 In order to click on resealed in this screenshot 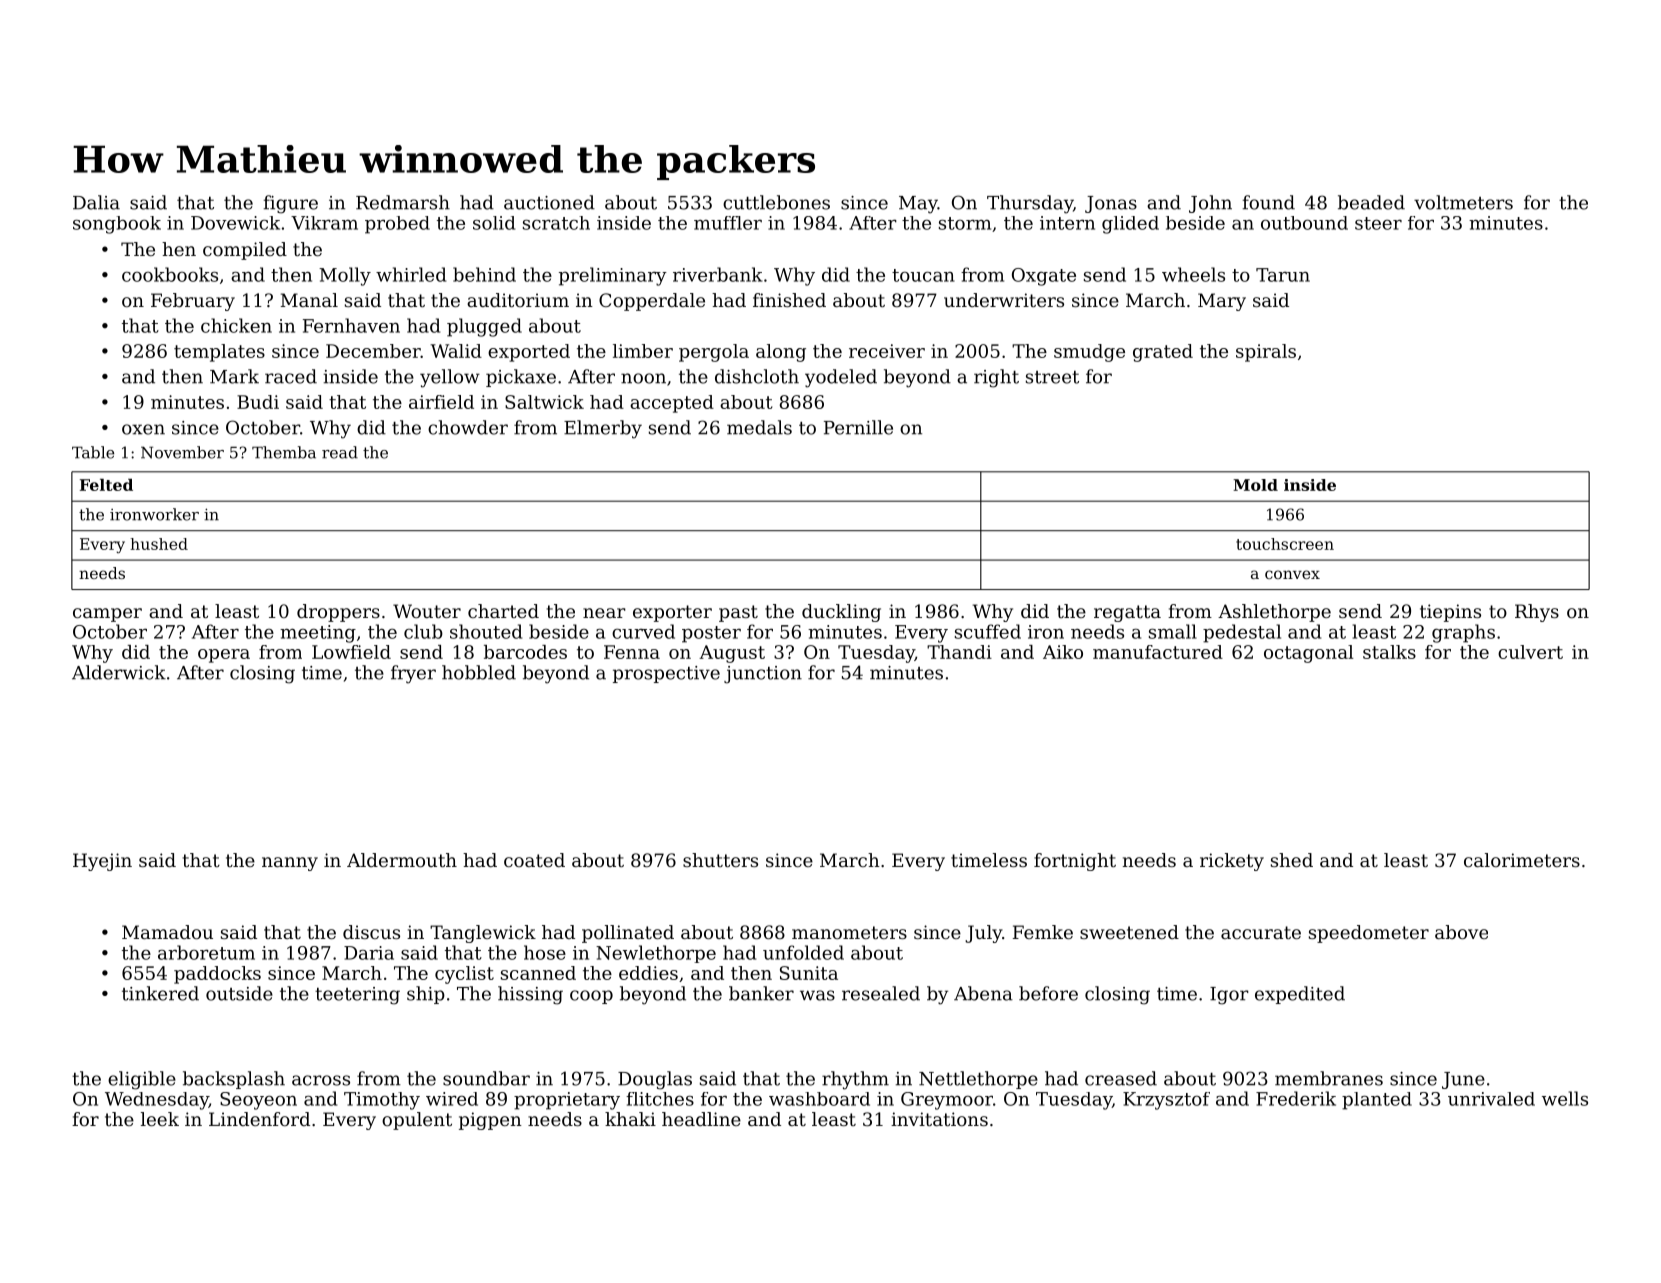, I will do `click(881, 993)`.
